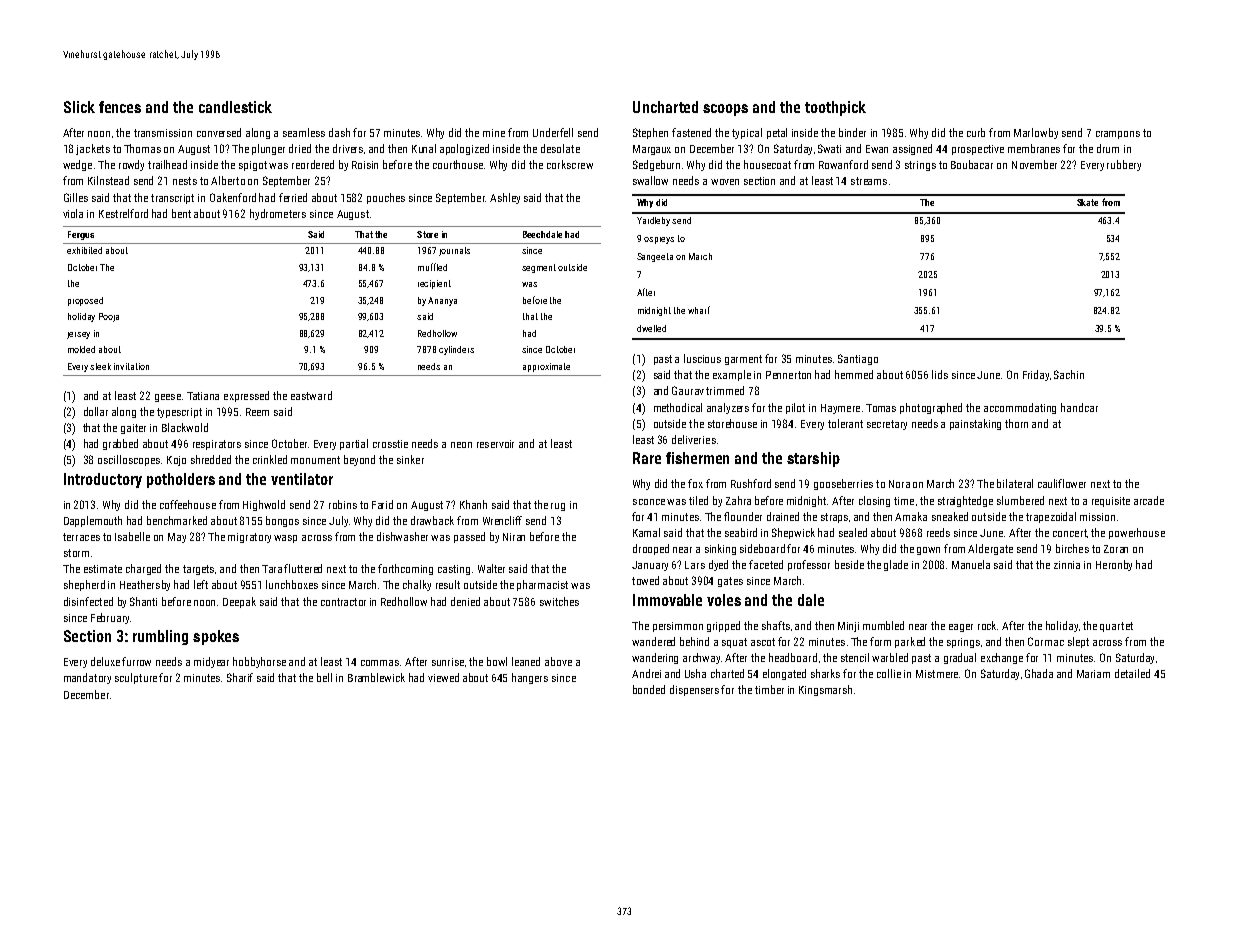  I want to click on dwelled, so click(651, 328).
